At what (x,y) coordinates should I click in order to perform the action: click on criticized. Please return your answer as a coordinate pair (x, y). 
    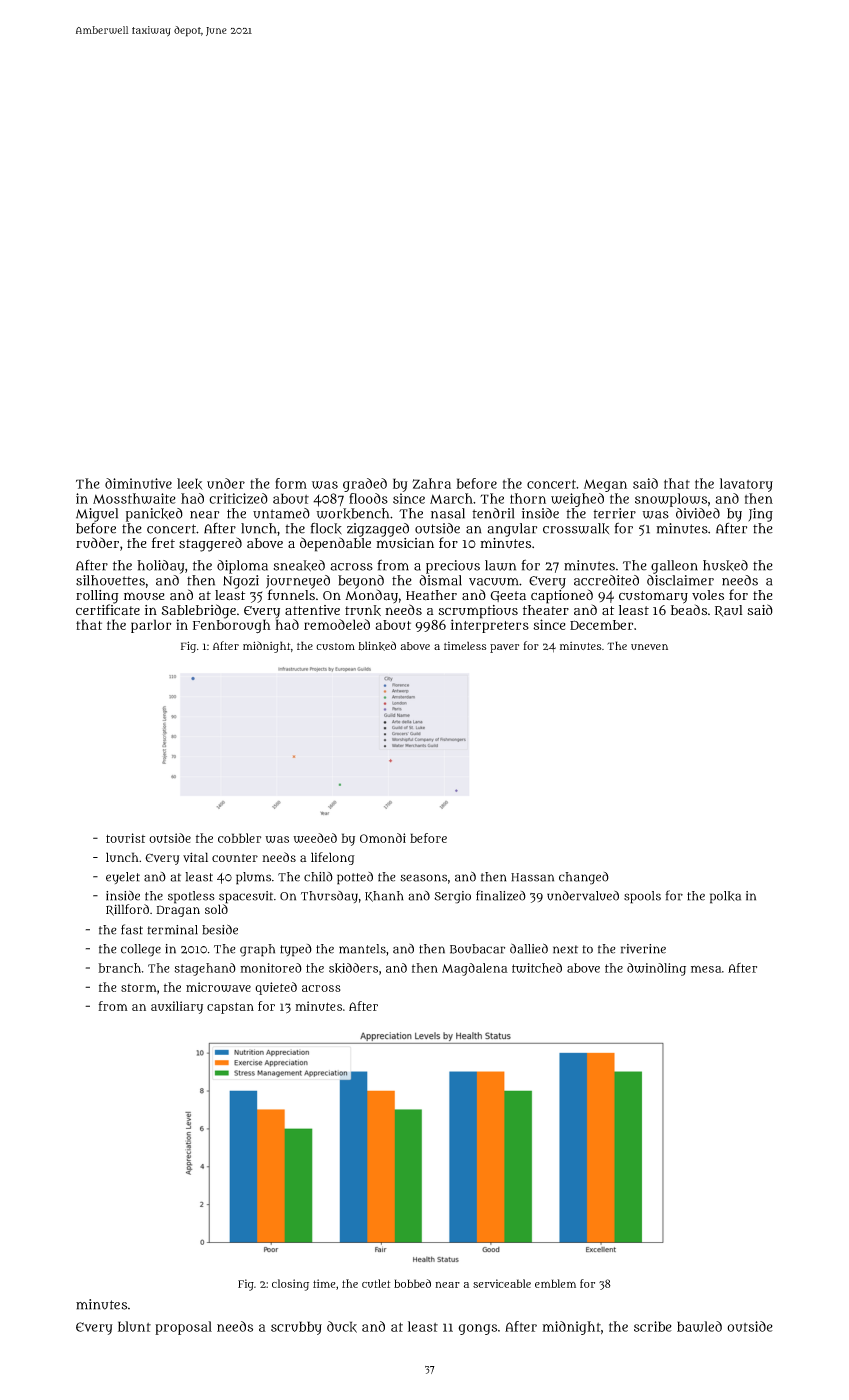
    Looking at the image, I should click on (238, 498).
